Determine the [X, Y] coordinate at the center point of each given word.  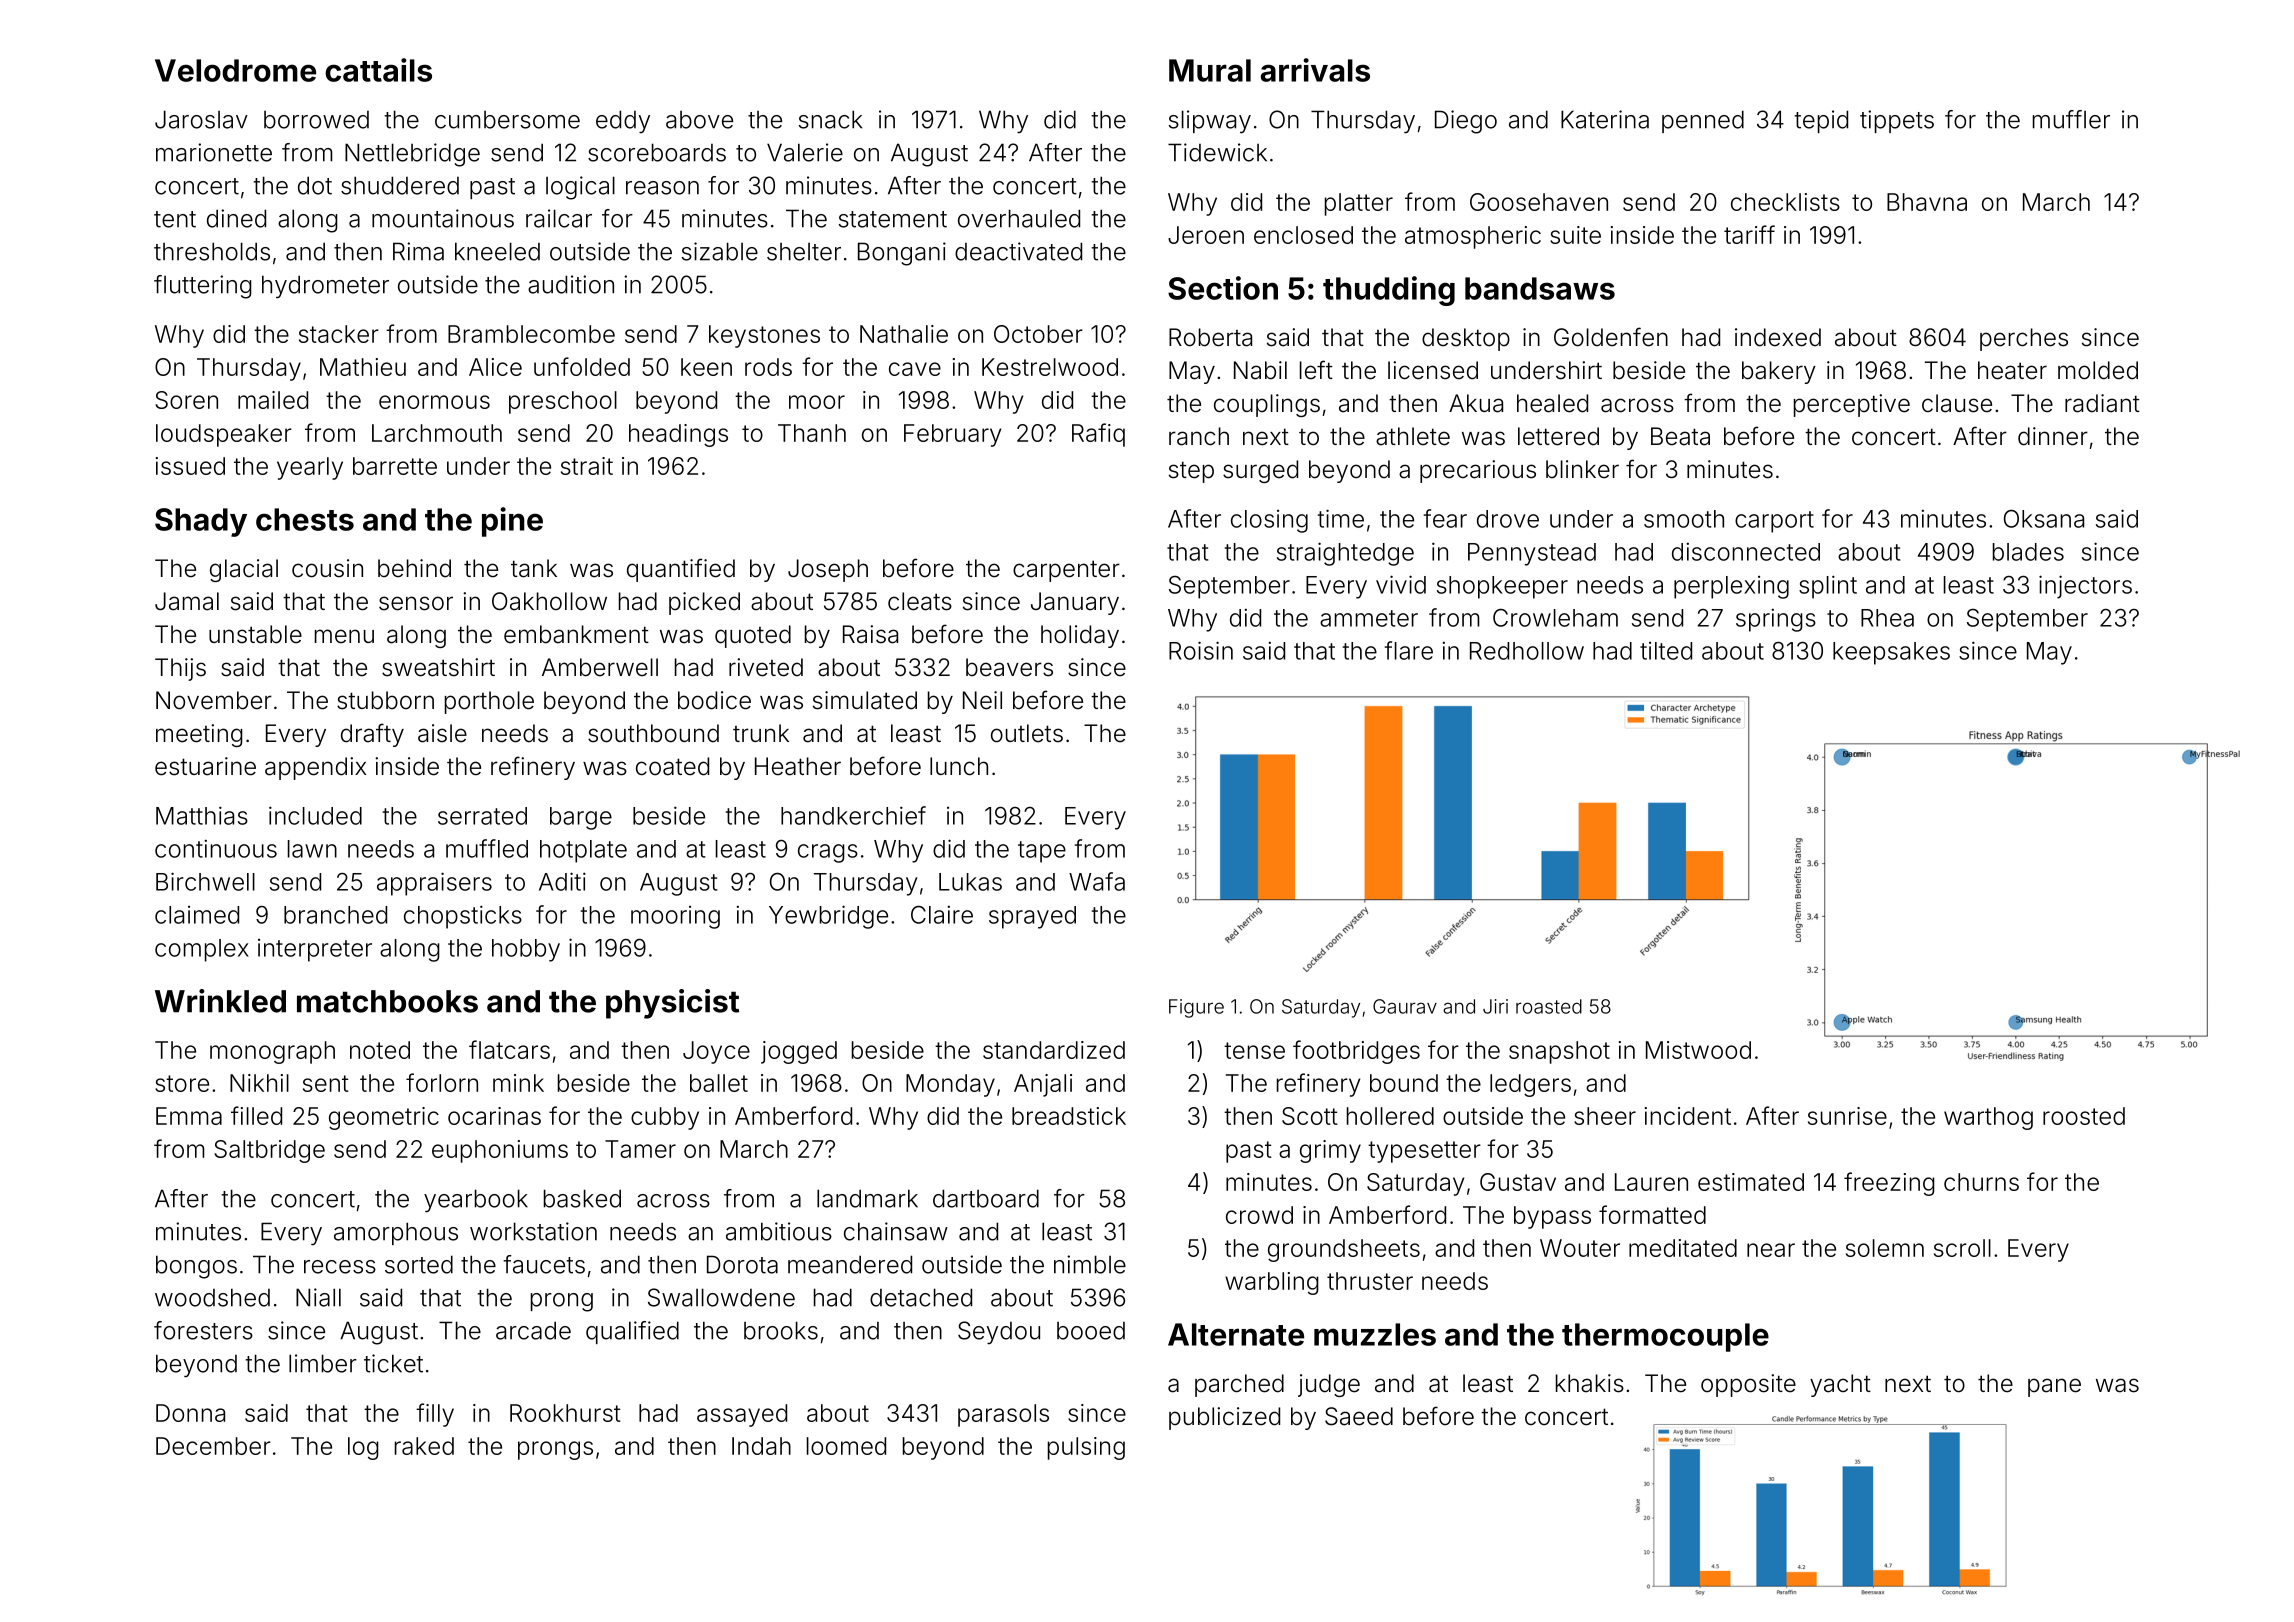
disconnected [1746, 552]
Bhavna [1927, 202]
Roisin [1201, 650]
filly [435, 1415]
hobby [526, 950]
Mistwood [1698, 1050]
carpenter [1066, 571]
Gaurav [1405, 1006]
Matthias [202, 815]
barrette [395, 466]
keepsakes [1891, 653]
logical [580, 188]
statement [893, 219]
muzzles [1375, 1334]
